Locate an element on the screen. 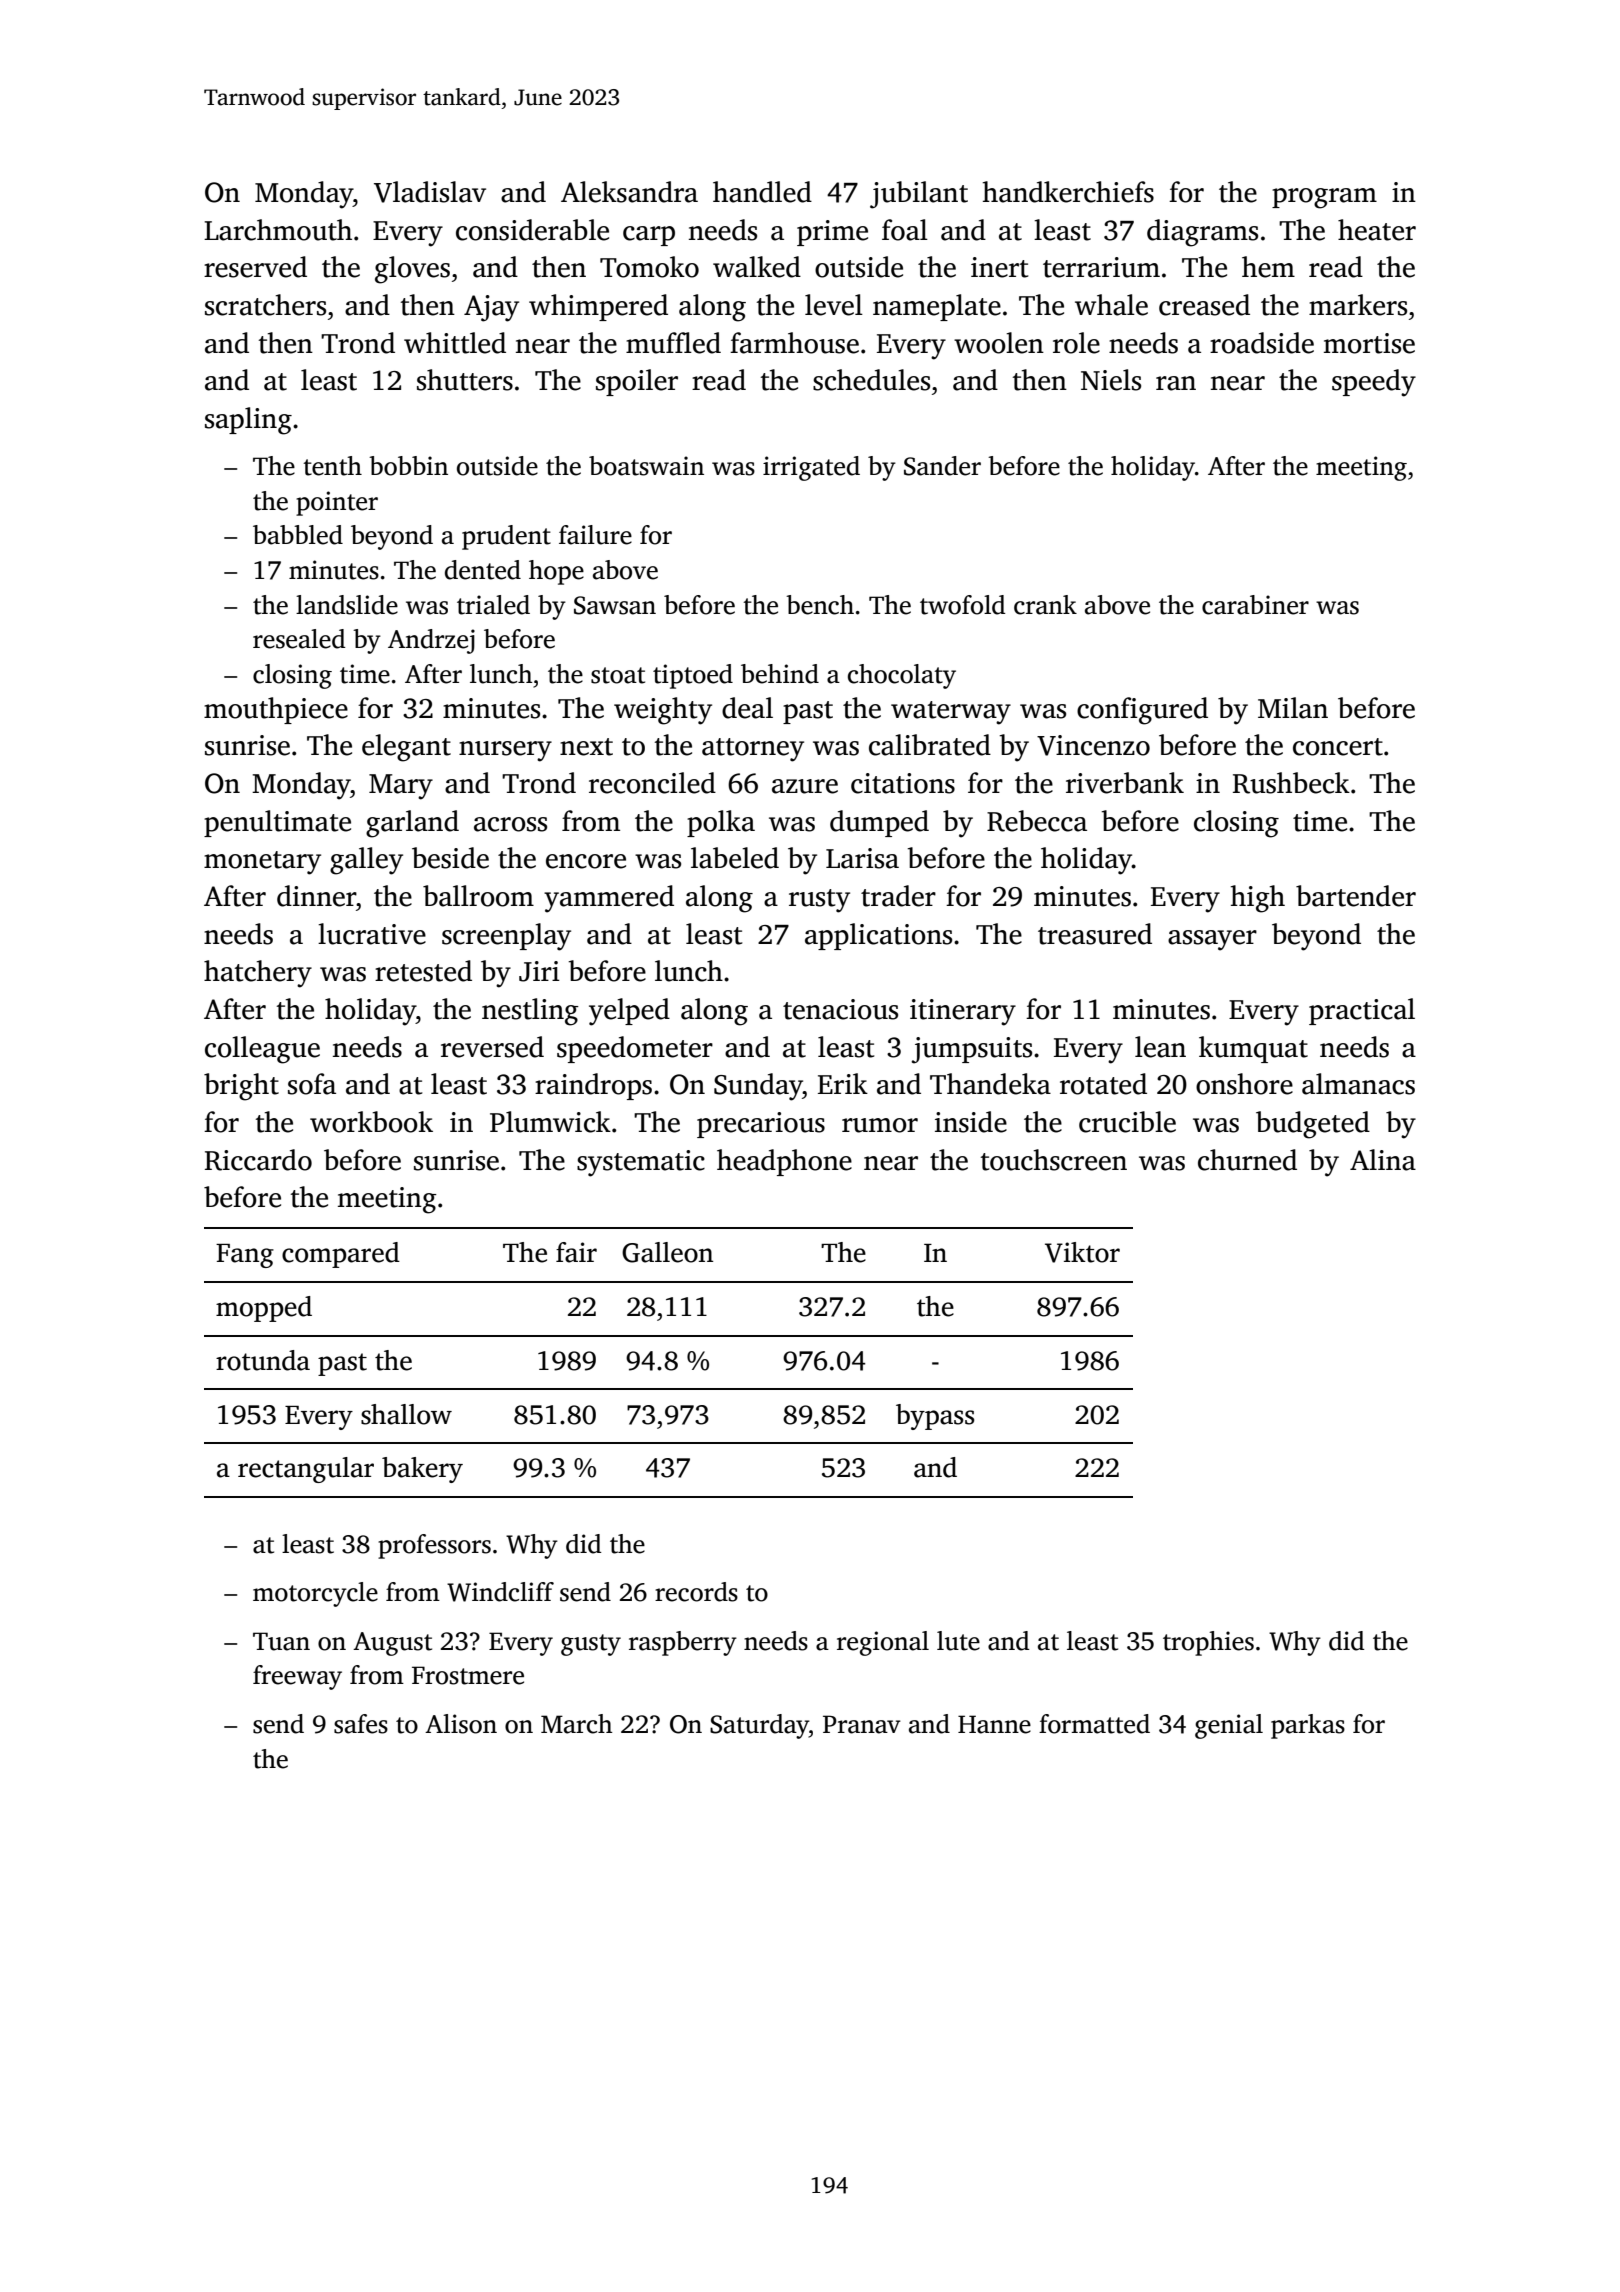 Image resolution: width=1620 pixels, height=2292 pixels. safes is located at coordinates (361, 1724).
